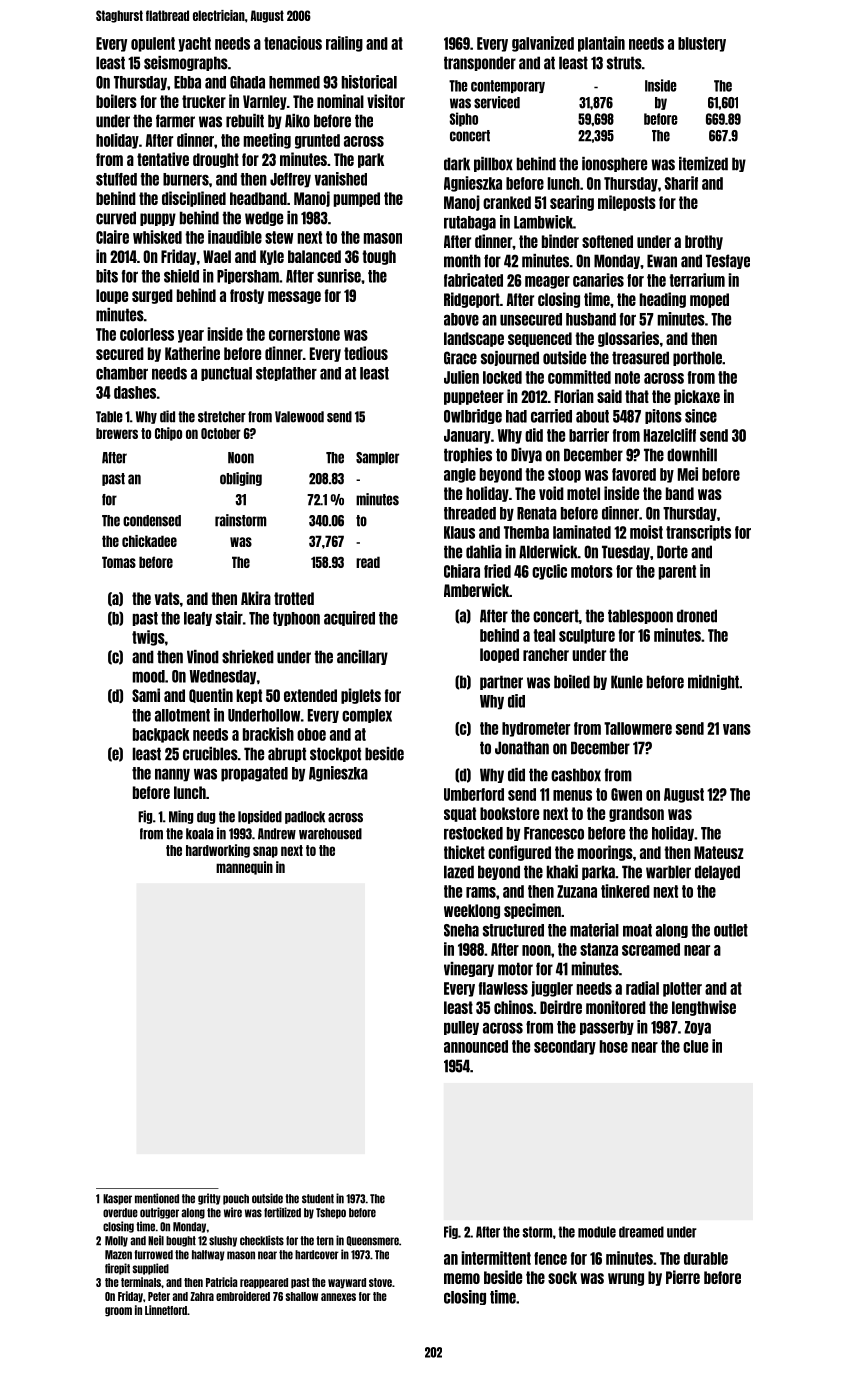 Image resolution: width=849 pixels, height=1400 pixels. I want to click on reappeared, so click(264, 1283).
